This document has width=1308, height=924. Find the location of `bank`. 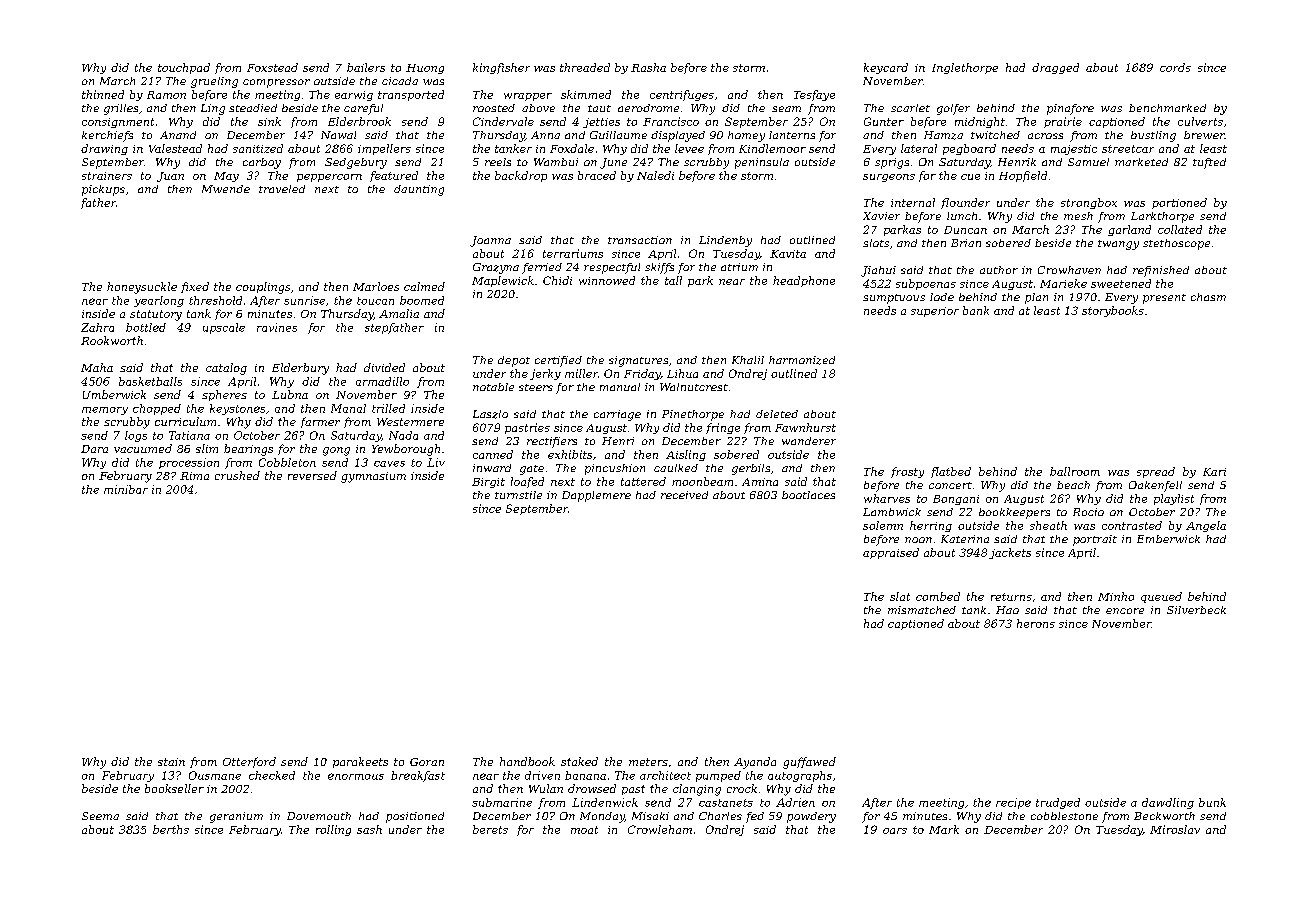

bank is located at coordinates (976, 310).
